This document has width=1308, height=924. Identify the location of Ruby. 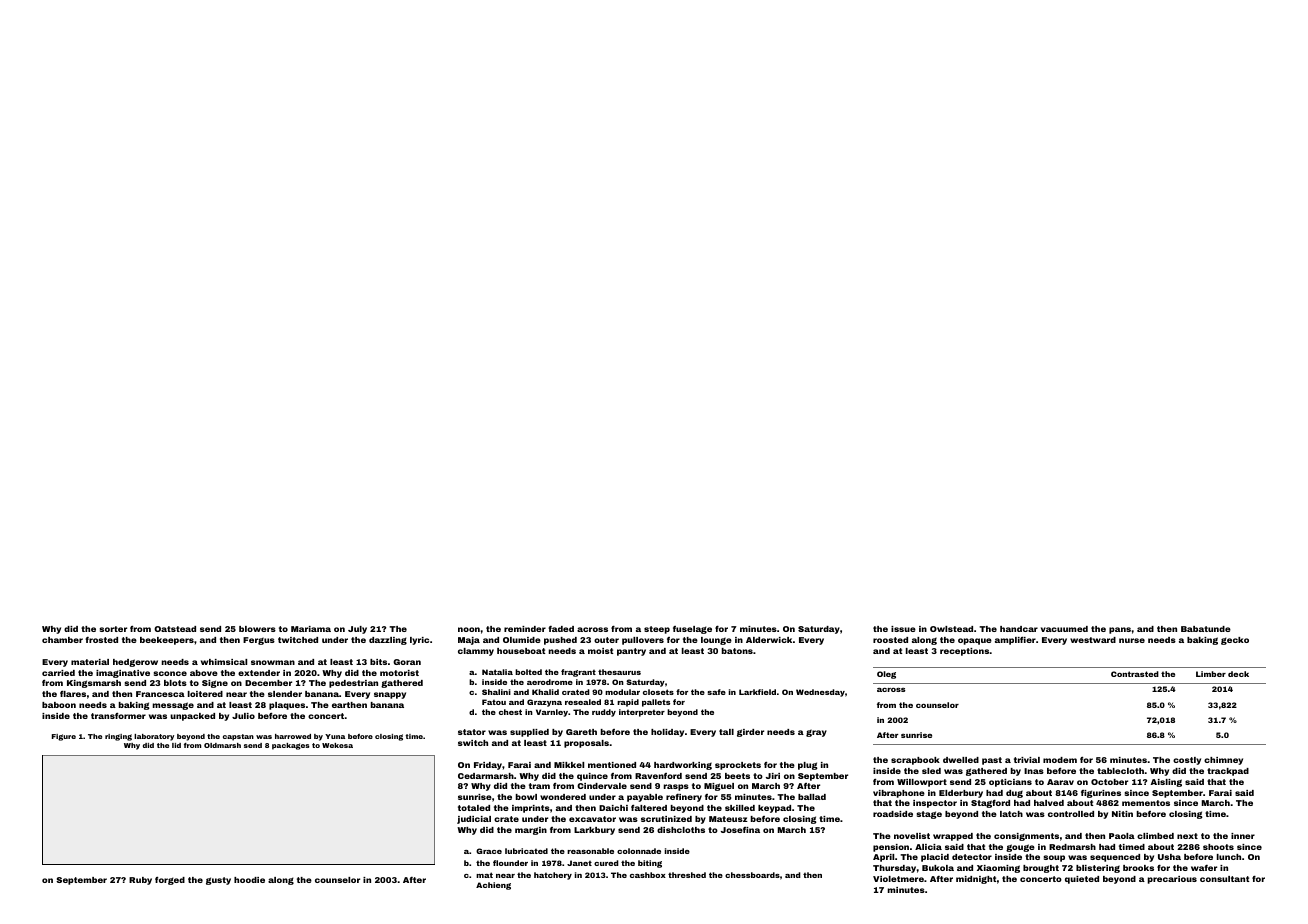
(140, 881).
